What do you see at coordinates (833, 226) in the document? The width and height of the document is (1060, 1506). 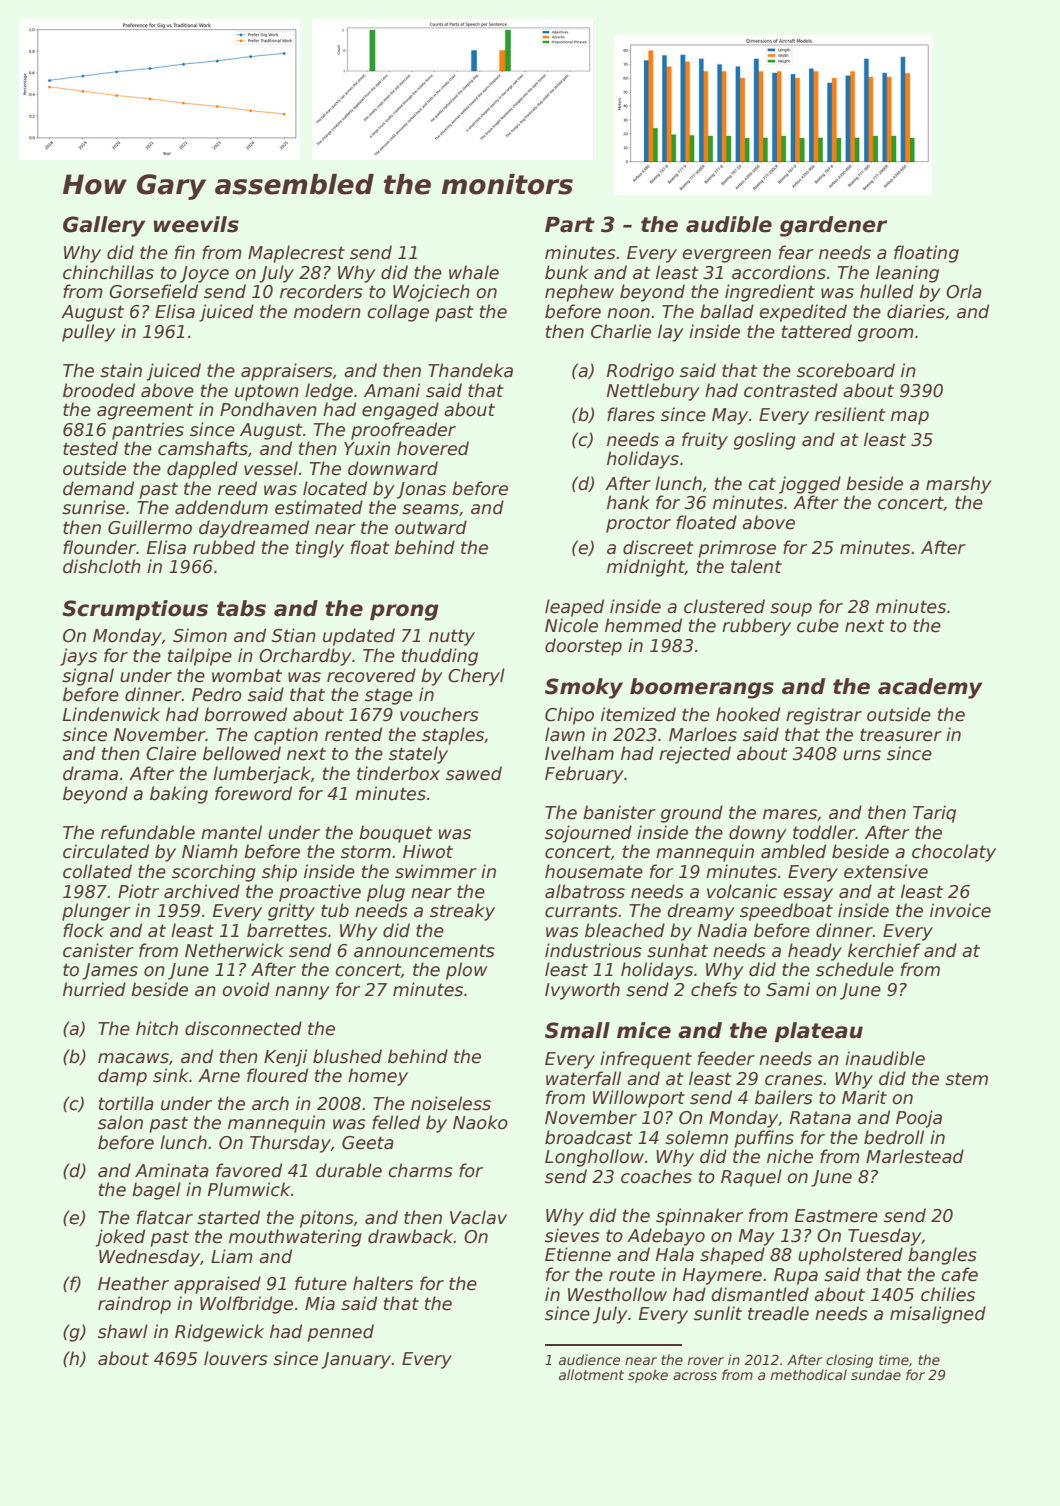 I see `gardener` at bounding box center [833, 226].
